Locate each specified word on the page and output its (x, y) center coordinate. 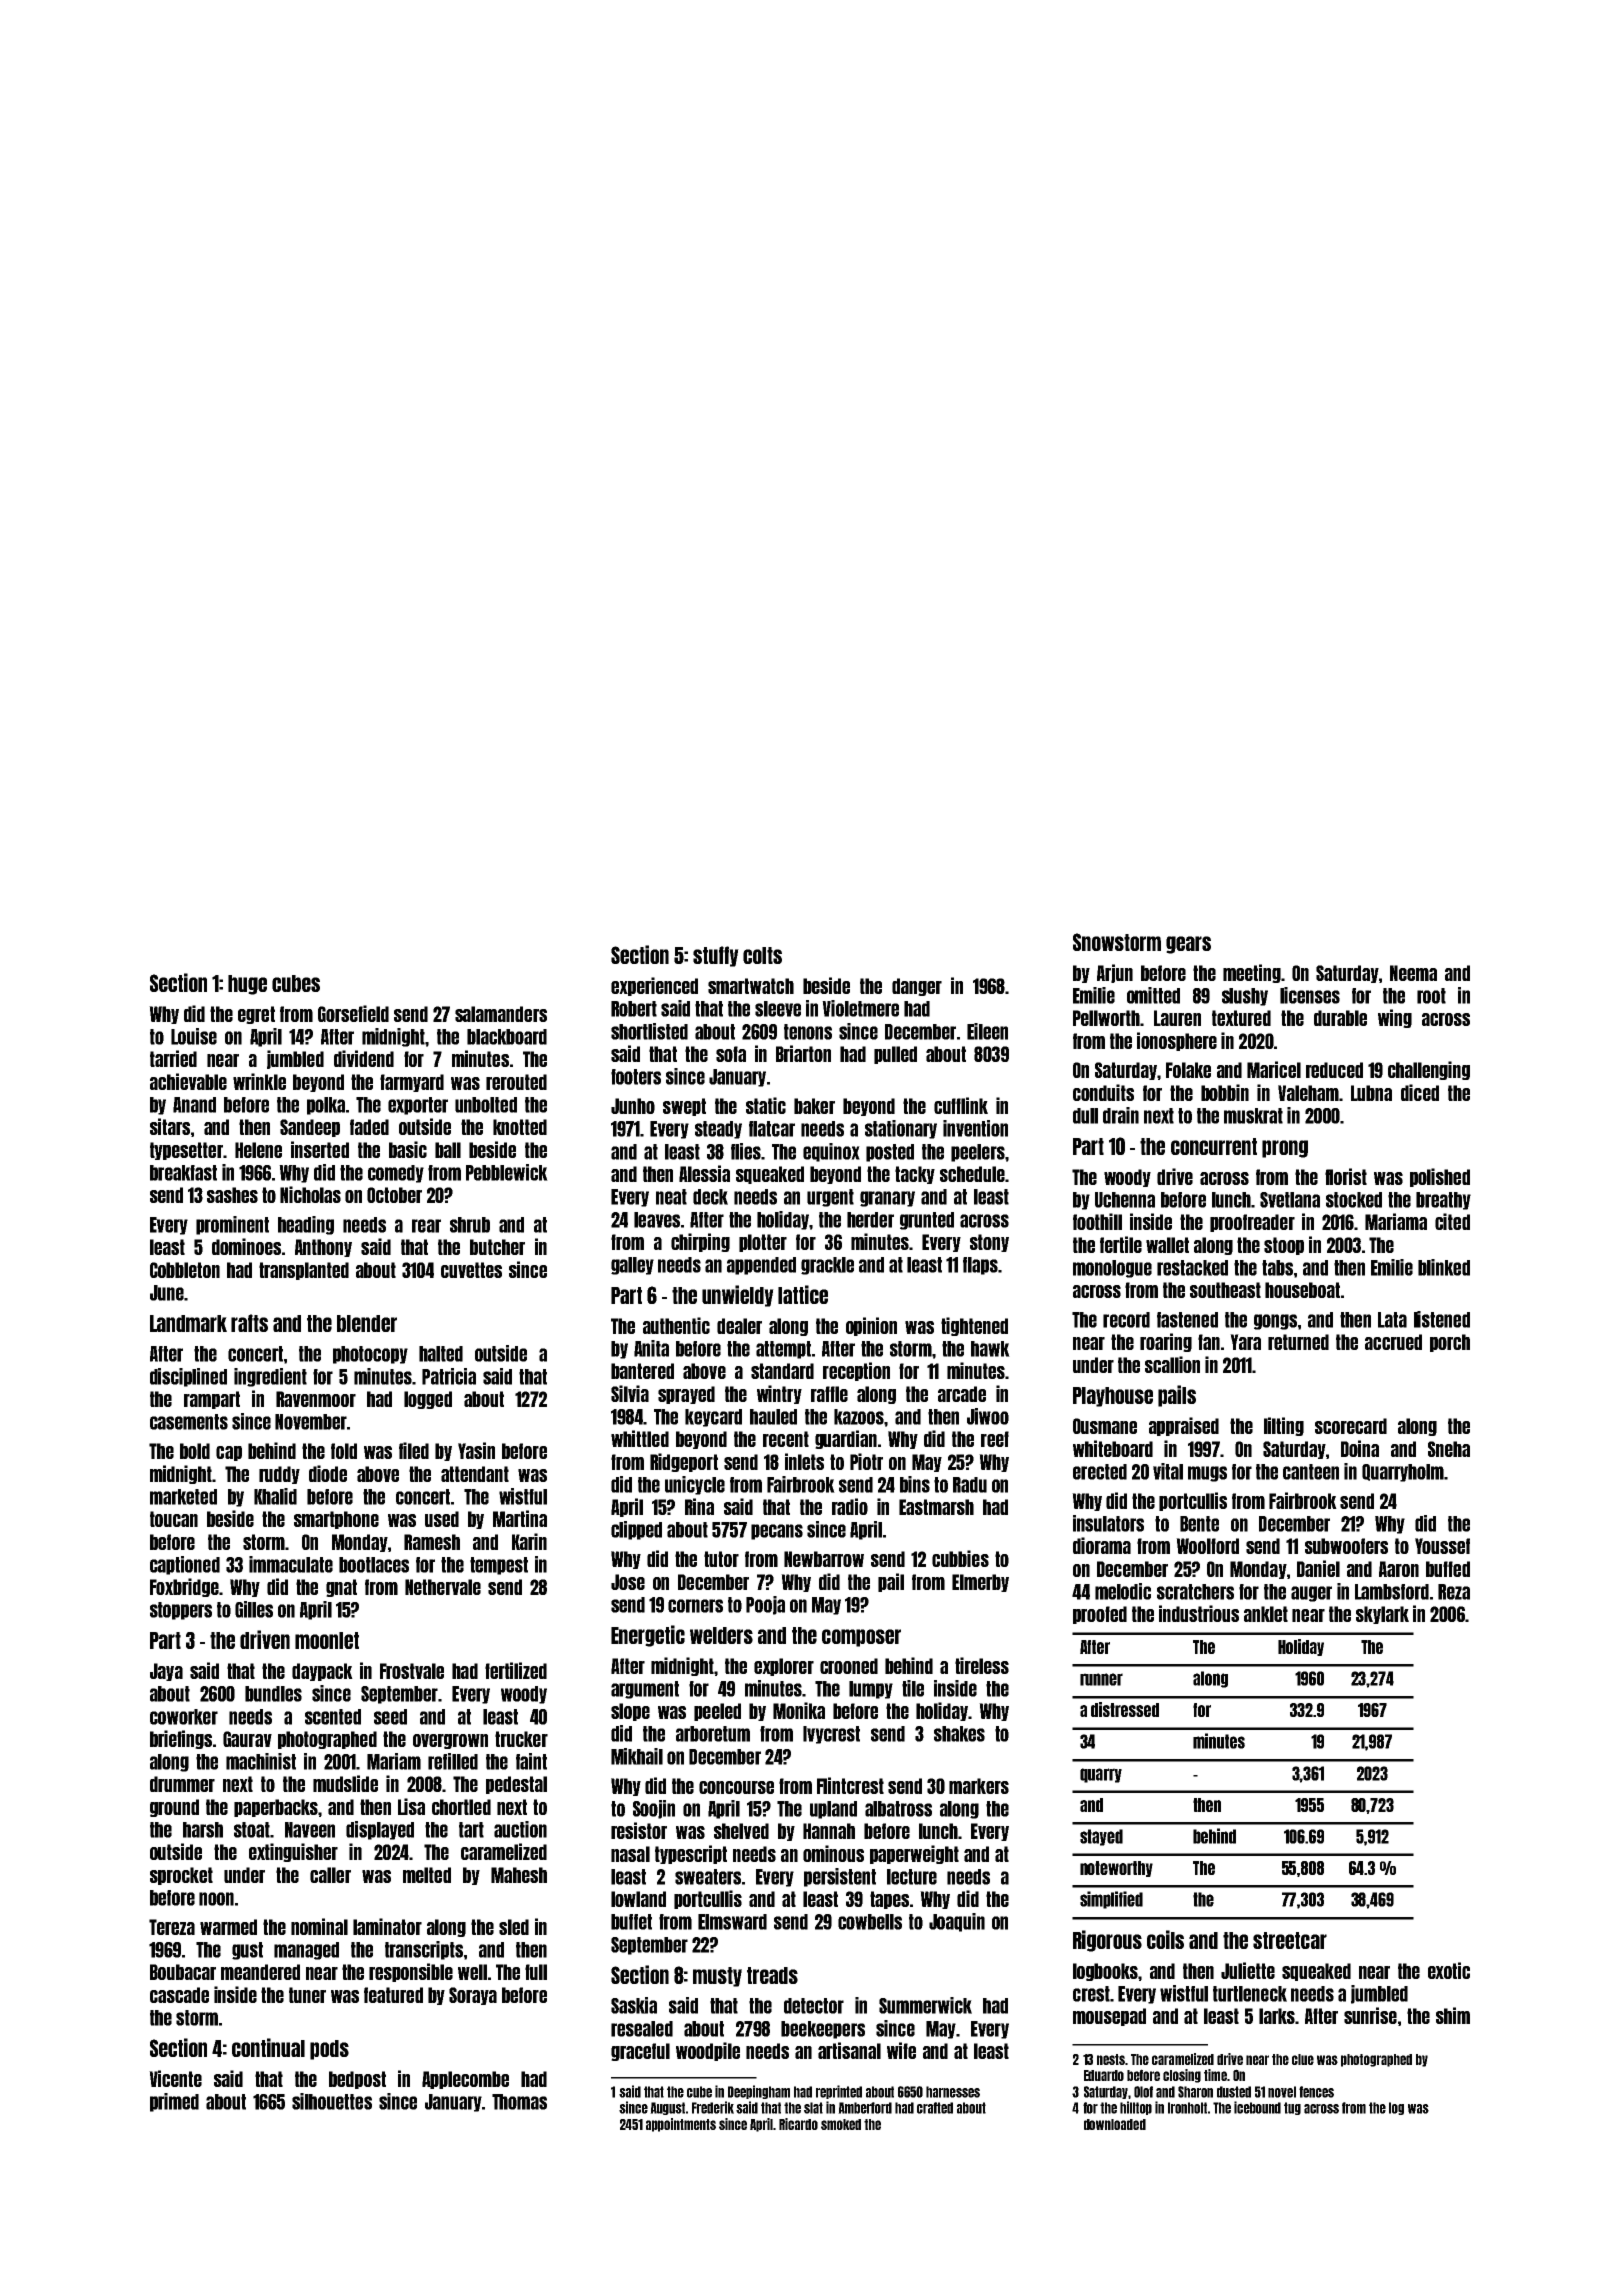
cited (1452, 1221)
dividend (364, 1058)
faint (531, 1761)
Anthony (323, 1248)
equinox (831, 1152)
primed (174, 2102)
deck (710, 1197)
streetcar (1290, 1940)
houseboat (1302, 1290)
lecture (912, 1877)
